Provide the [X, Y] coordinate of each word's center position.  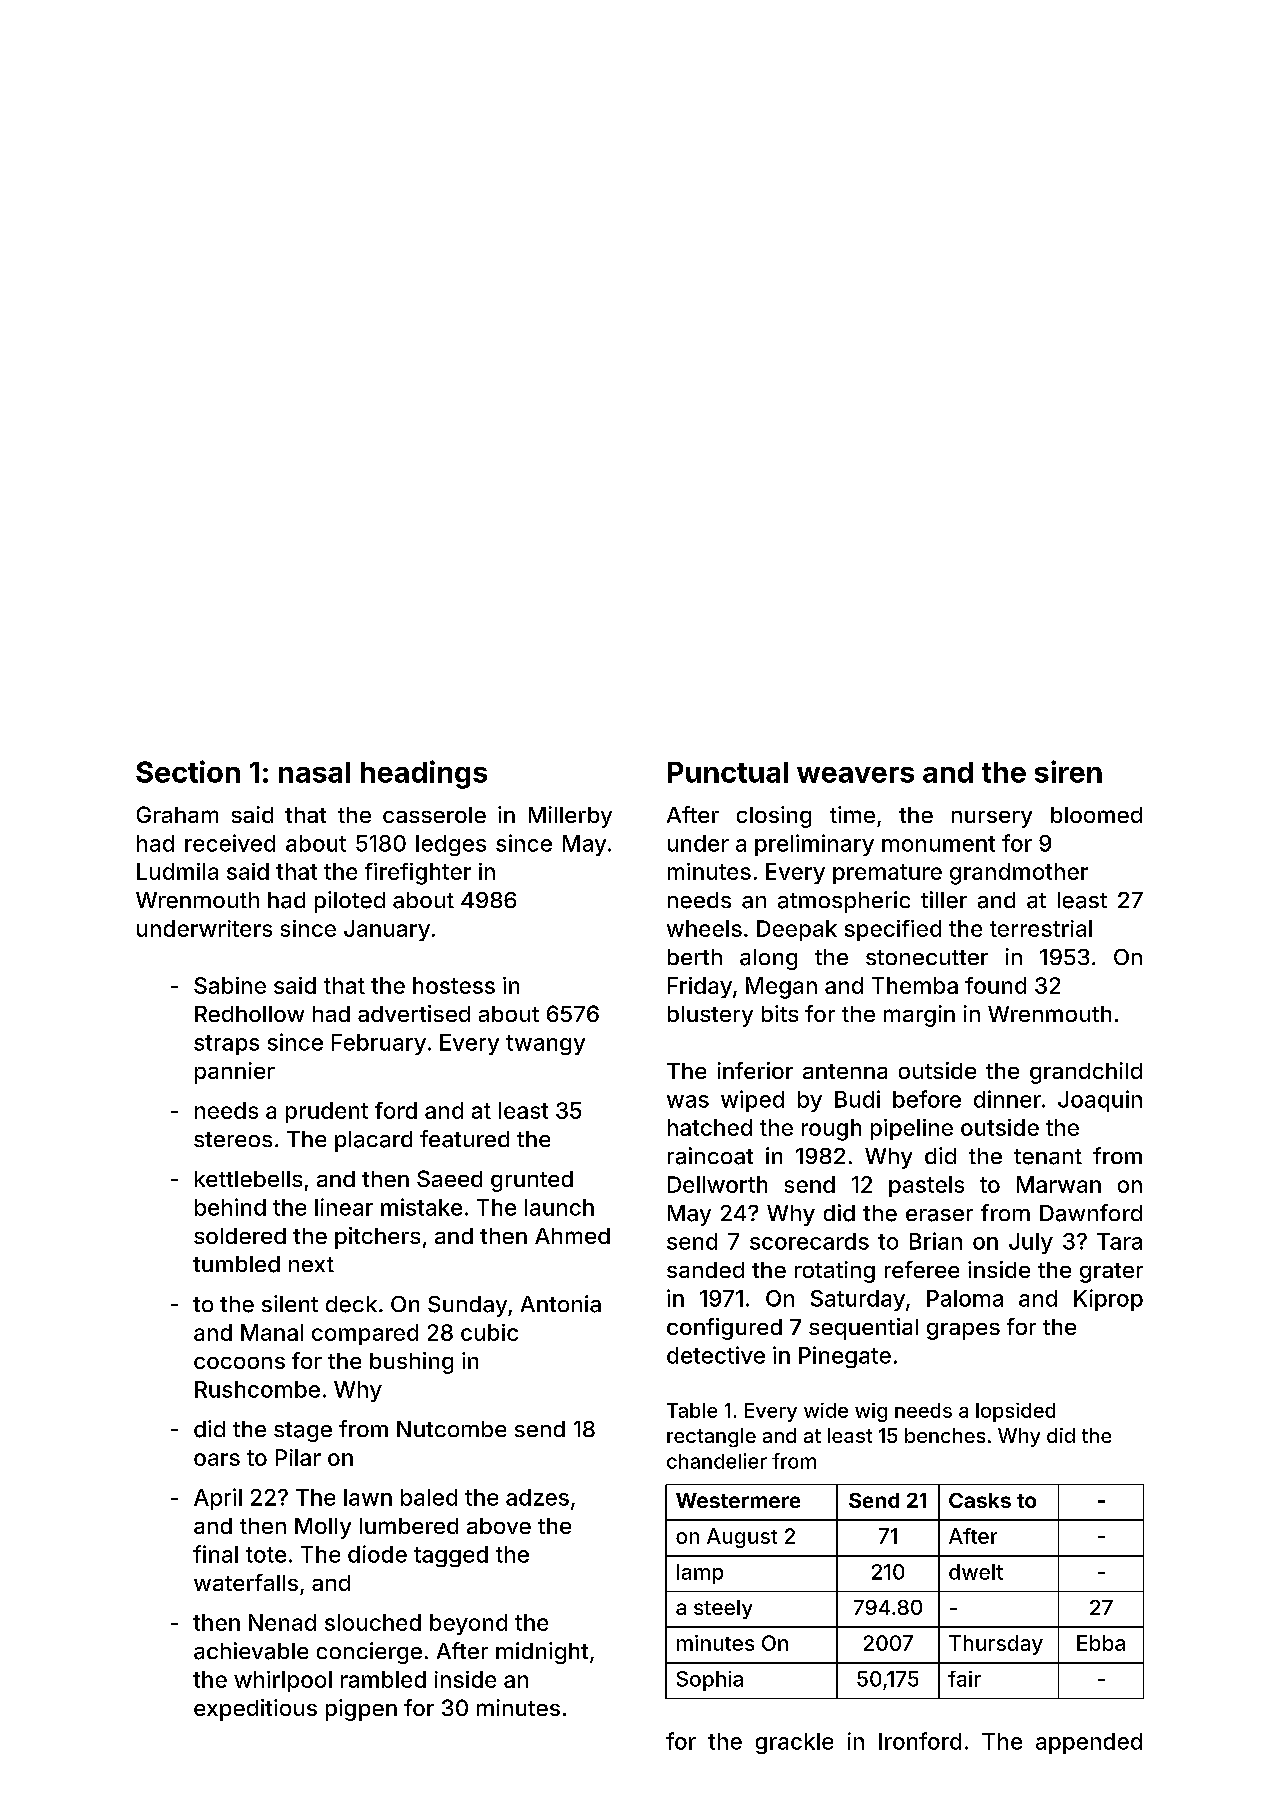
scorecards [809, 1241]
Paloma [965, 1298]
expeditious [255, 1710]
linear [344, 1207]
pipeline [912, 1129]
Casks [980, 1500]
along [768, 959]
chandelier [717, 1461]
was [688, 1101]
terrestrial [1041, 928]
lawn [368, 1497]
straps [226, 1045]
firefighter [418, 874]
